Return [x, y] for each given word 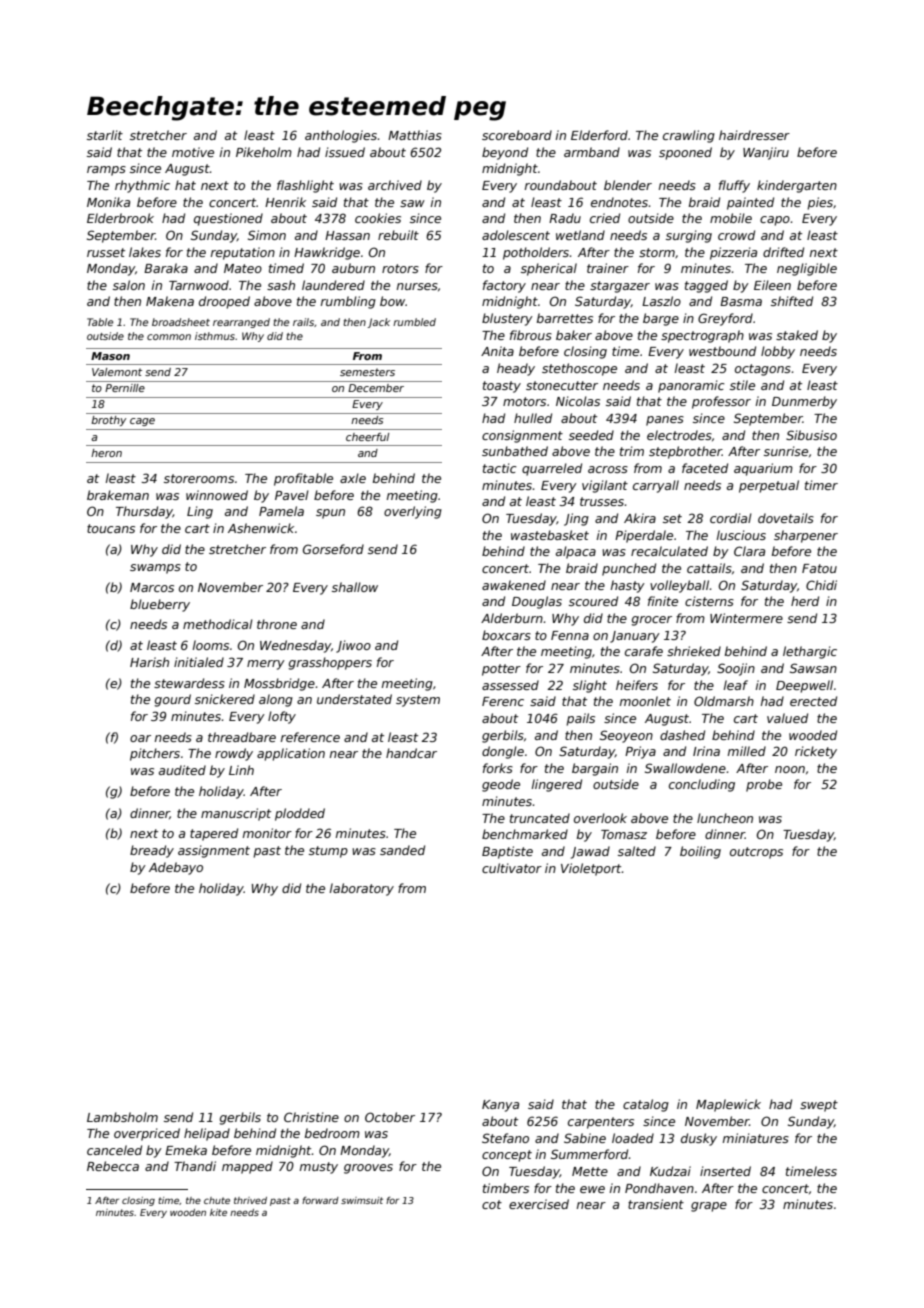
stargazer [620, 287]
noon [790, 769]
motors [524, 401]
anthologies [341, 136]
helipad [207, 1134]
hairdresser [754, 135]
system [418, 701]
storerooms [199, 478]
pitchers [155, 754]
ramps [106, 171]
